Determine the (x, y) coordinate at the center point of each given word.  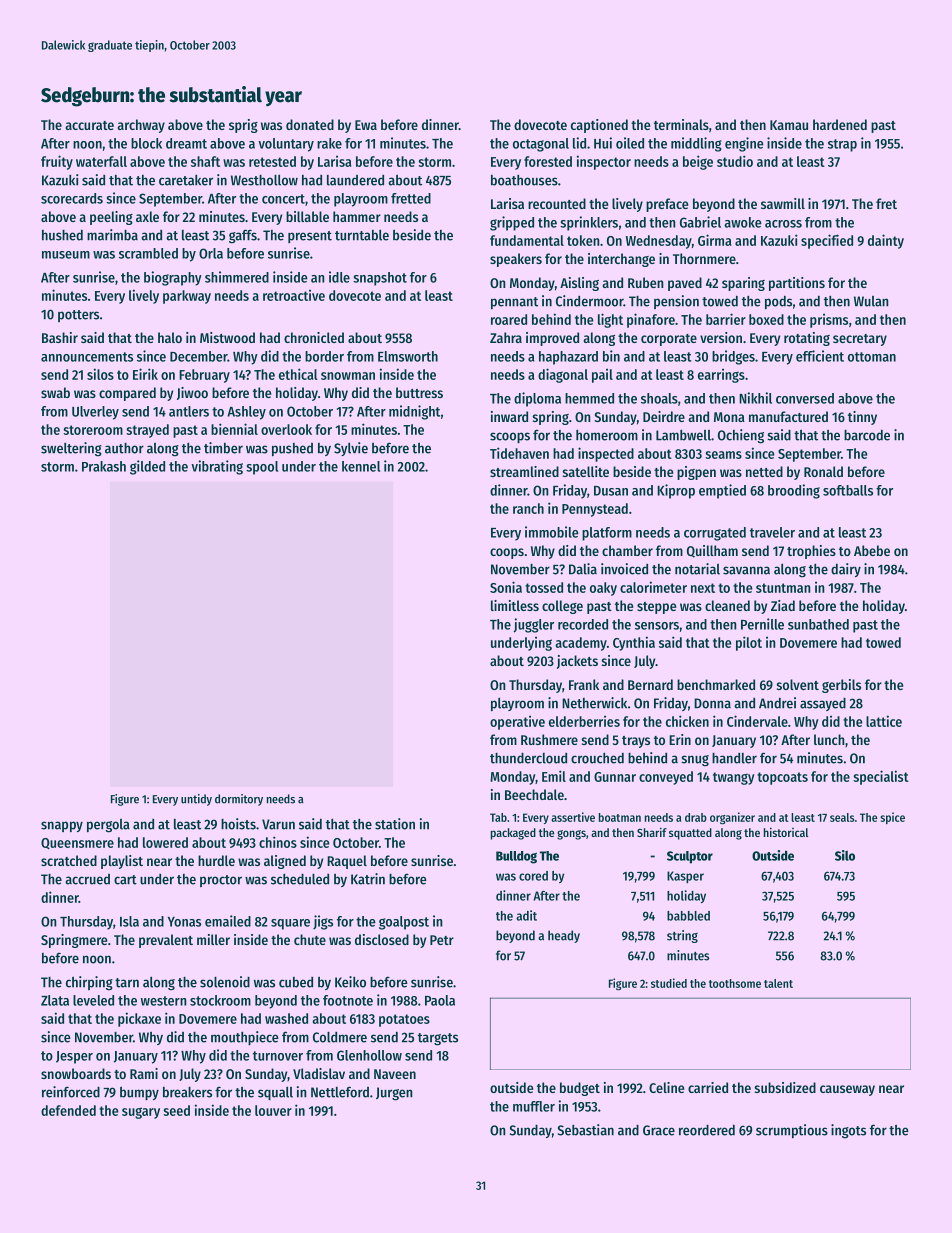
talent (778, 983)
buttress (419, 392)
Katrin (368, 879)
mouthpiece (245, 1038)
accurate (90, 125)
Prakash (104, 466)
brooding (794, 491)
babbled (688, 916)
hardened (840, 124)
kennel (361, 466)
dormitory (239, 800)
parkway (187, 297)
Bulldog (516, 857)
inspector (604, 162)
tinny (862, 418)
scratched (69, 860)
